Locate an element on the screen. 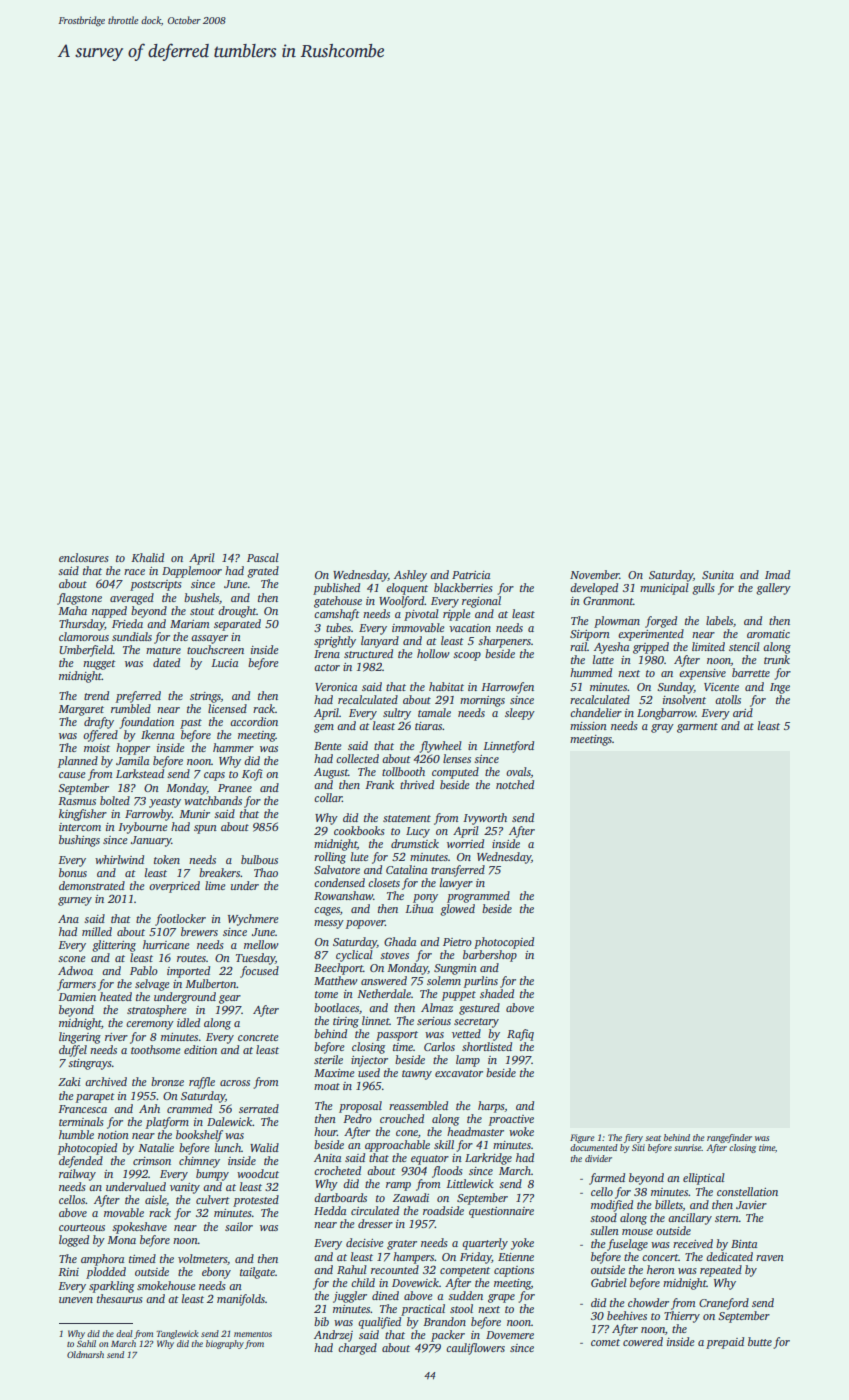 The image size is (849, 1400). Ashley is located at coordinates (410, 576).
